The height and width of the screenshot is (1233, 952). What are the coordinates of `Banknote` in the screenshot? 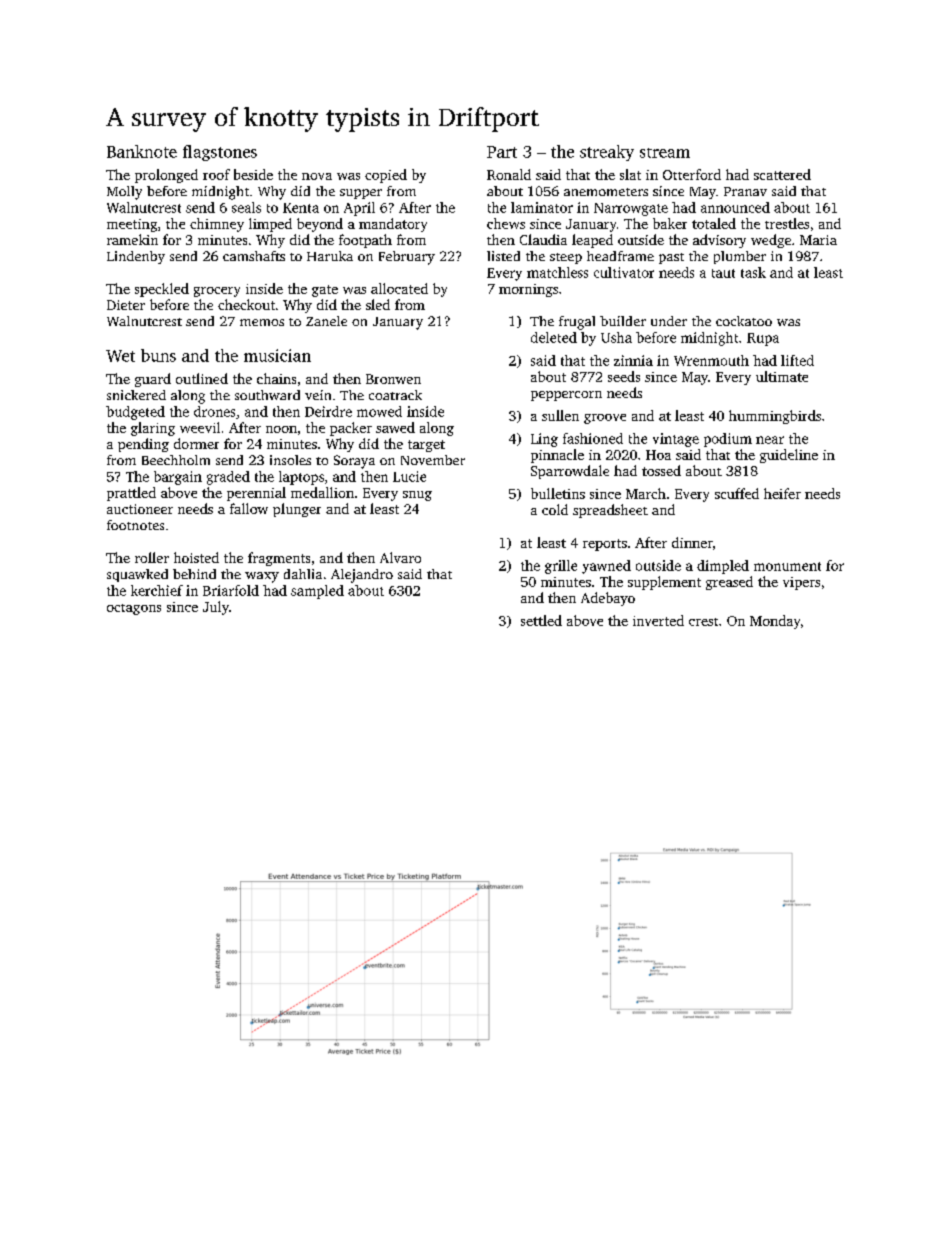 It's located at (142, 151).
